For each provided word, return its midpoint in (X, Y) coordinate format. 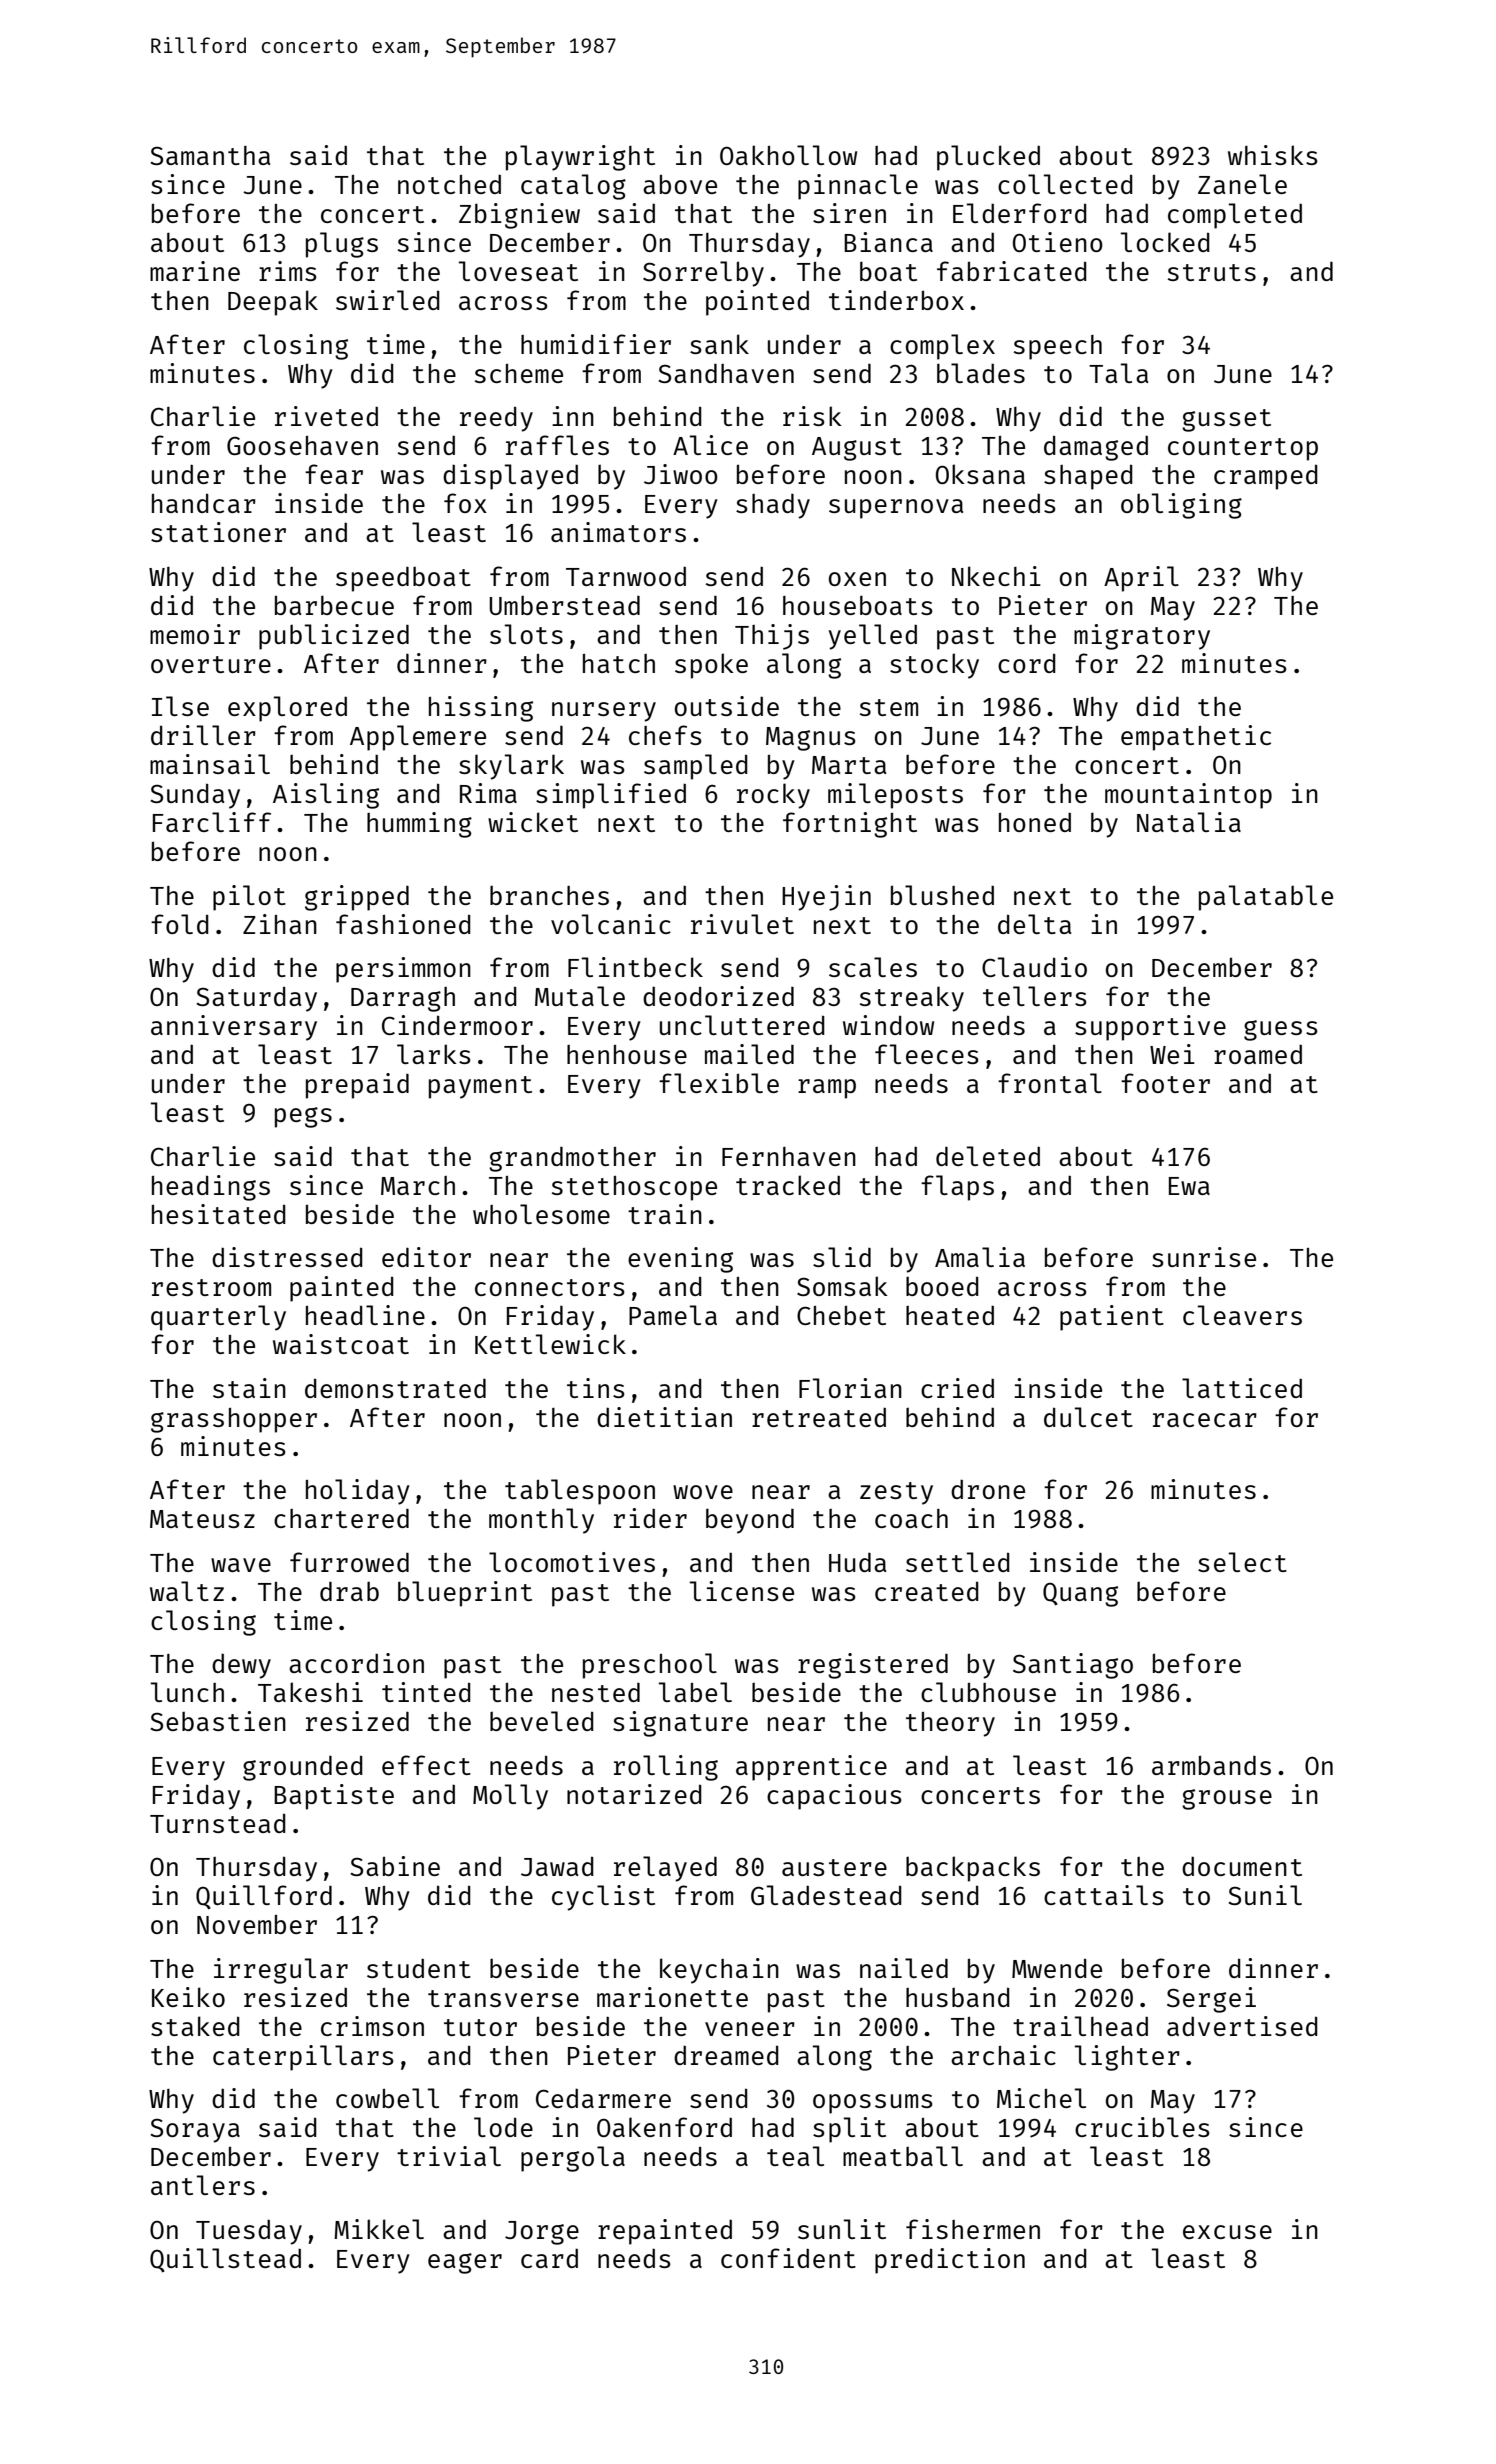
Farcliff (212, 822)
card (549, 2258)
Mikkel (379, 2229)
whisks (1273, 155)
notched (449, 184)
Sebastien (218, 1721)
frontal (1050, 1083)
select (1242, 1562)
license (742, 1591)
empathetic (1196, 738)
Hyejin (826, 898)
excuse (1227, 2232)
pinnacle (858, 187)
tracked (788, 1185)
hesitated (219, 1214)
